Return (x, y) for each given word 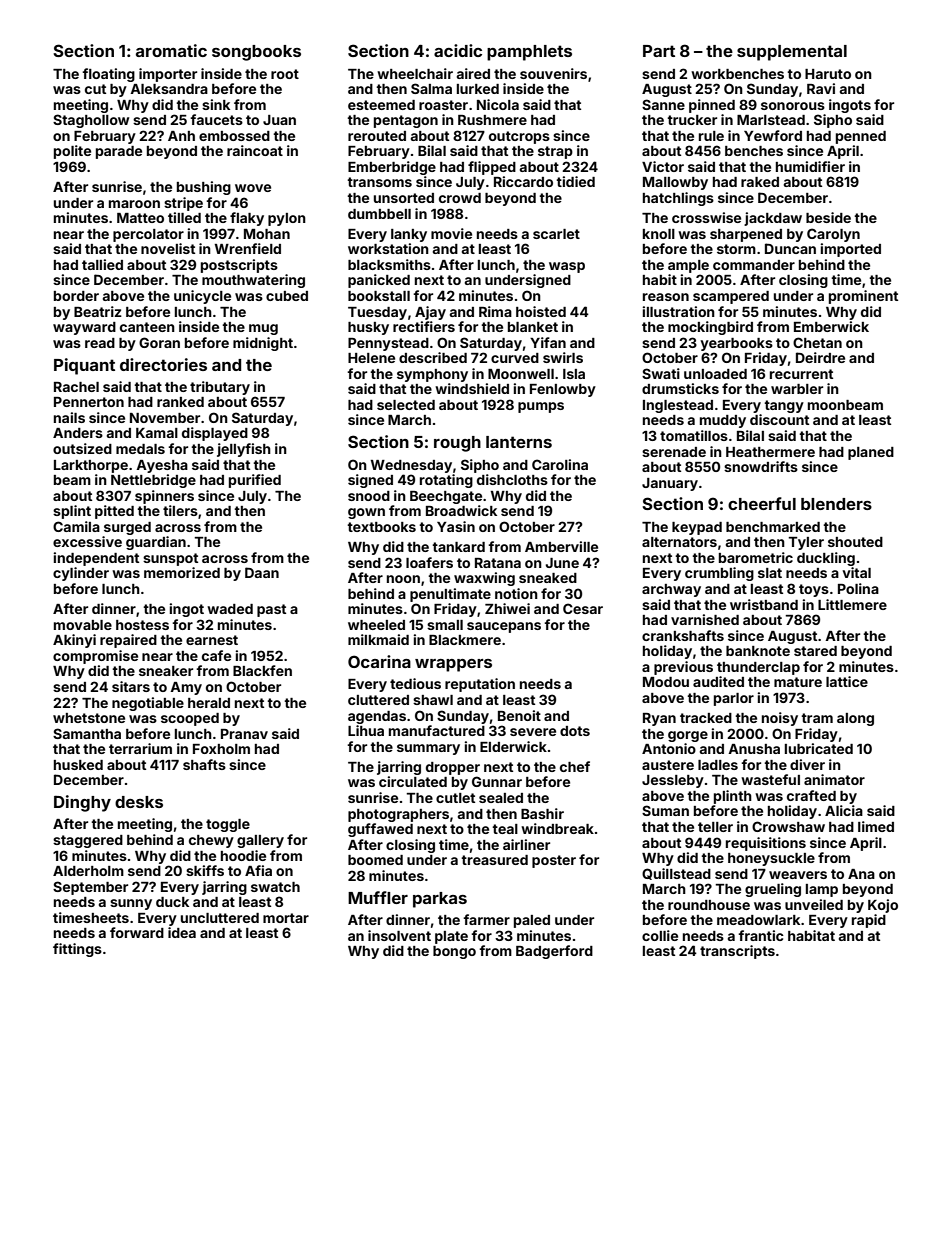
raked (760, 182)
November (165, 418)
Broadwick (461, 510)
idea (182, 932)
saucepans (504, 627)
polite (72, 152)
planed (871, 453)
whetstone (89, 718)
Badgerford (554, 952)
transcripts (737, 952)
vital (856, 572)
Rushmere (492, 120)
